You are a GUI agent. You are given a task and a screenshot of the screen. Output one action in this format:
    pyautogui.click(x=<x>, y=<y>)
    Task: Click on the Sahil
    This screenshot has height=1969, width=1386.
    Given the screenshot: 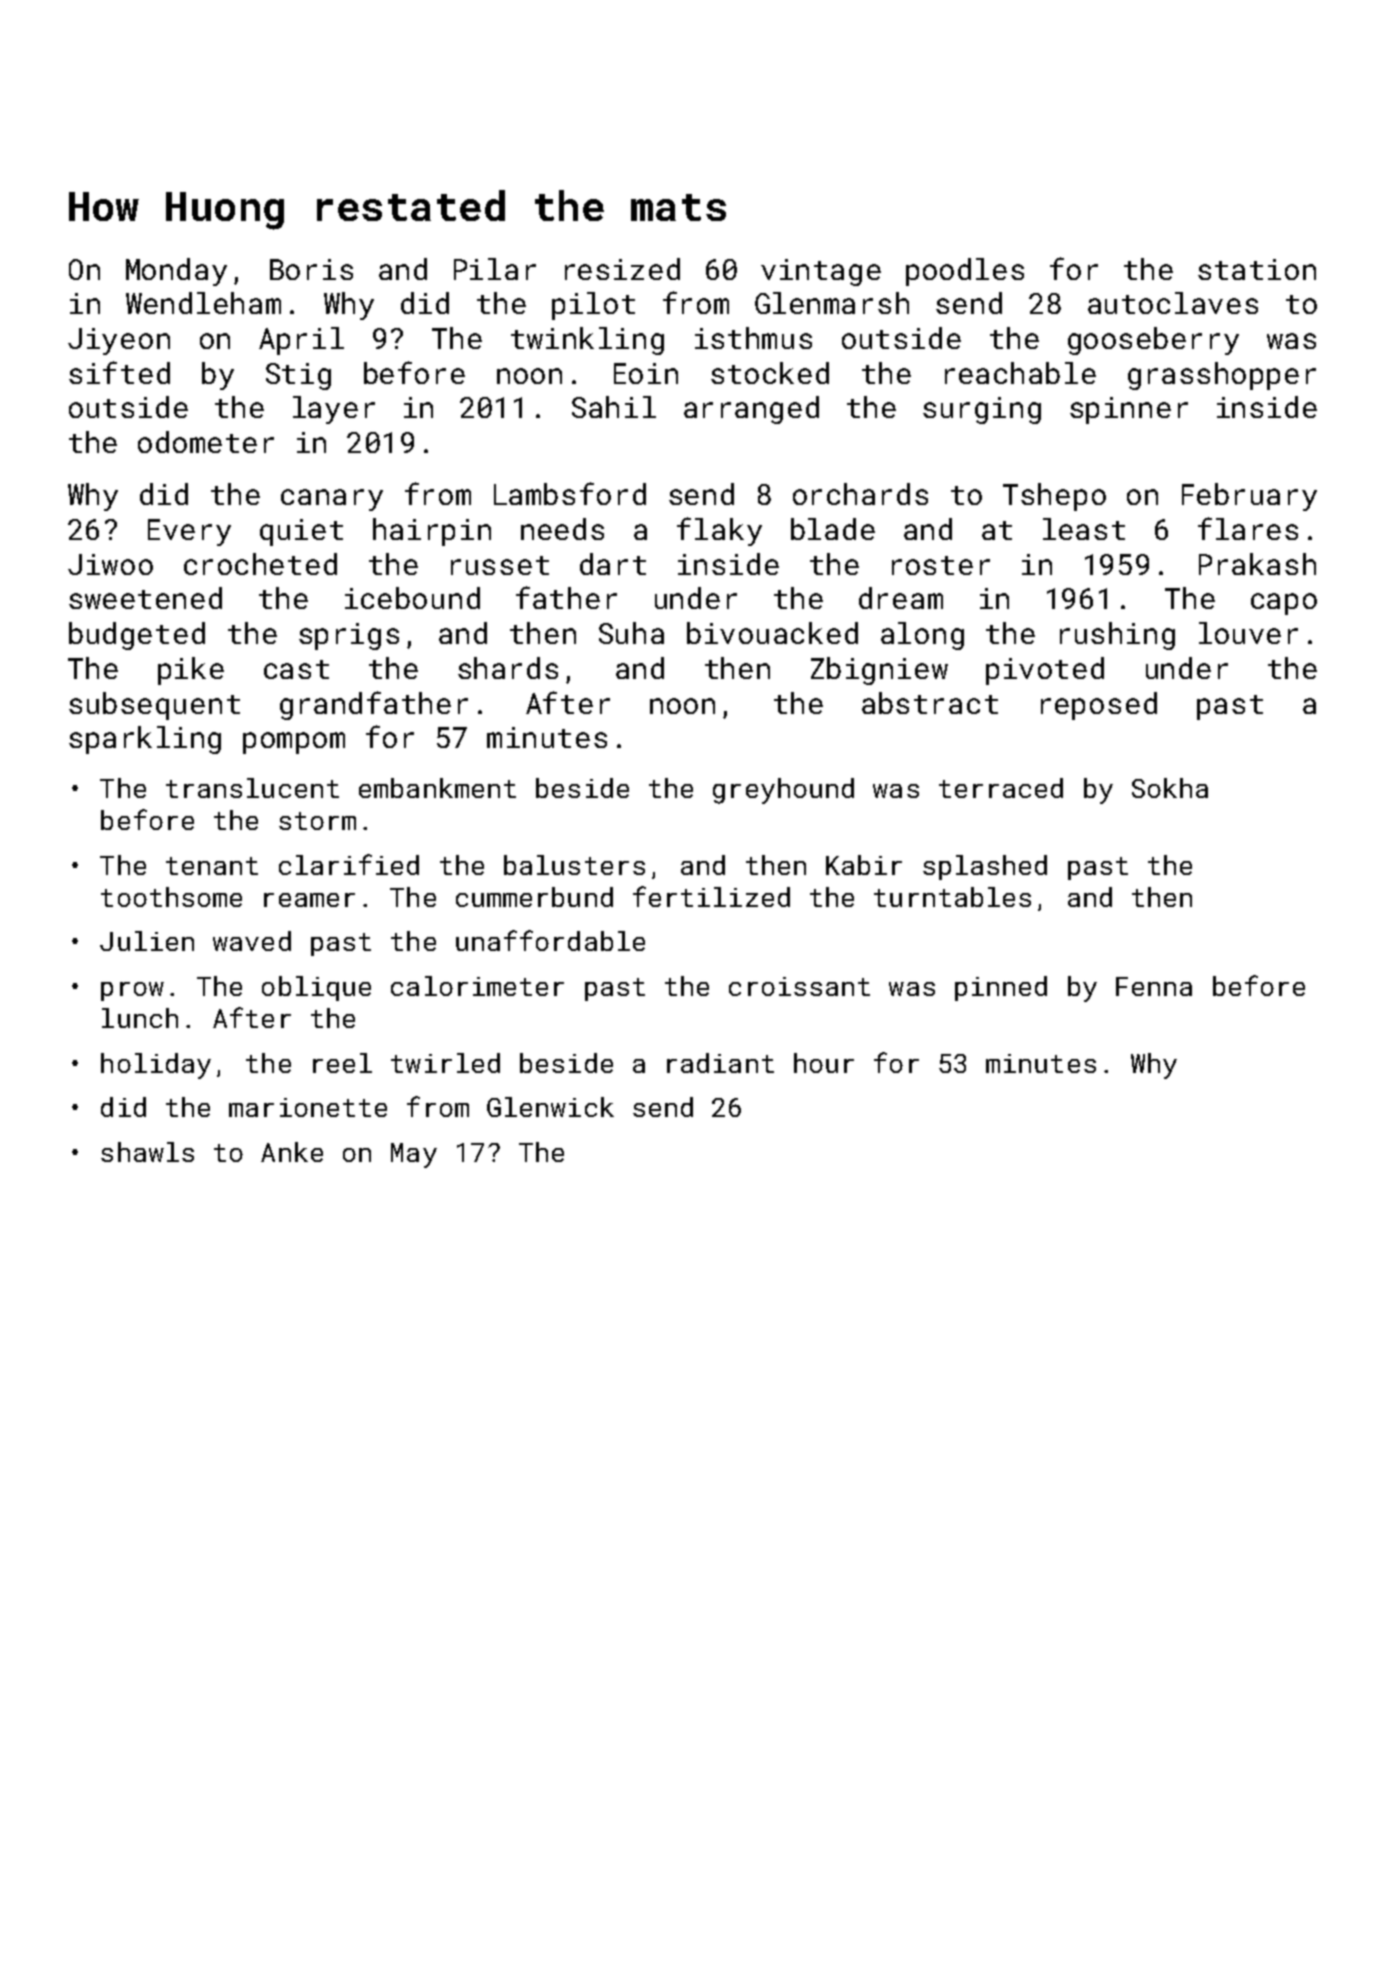 What is the action you would take?
    pyautogui.click(x=614, y=407)
